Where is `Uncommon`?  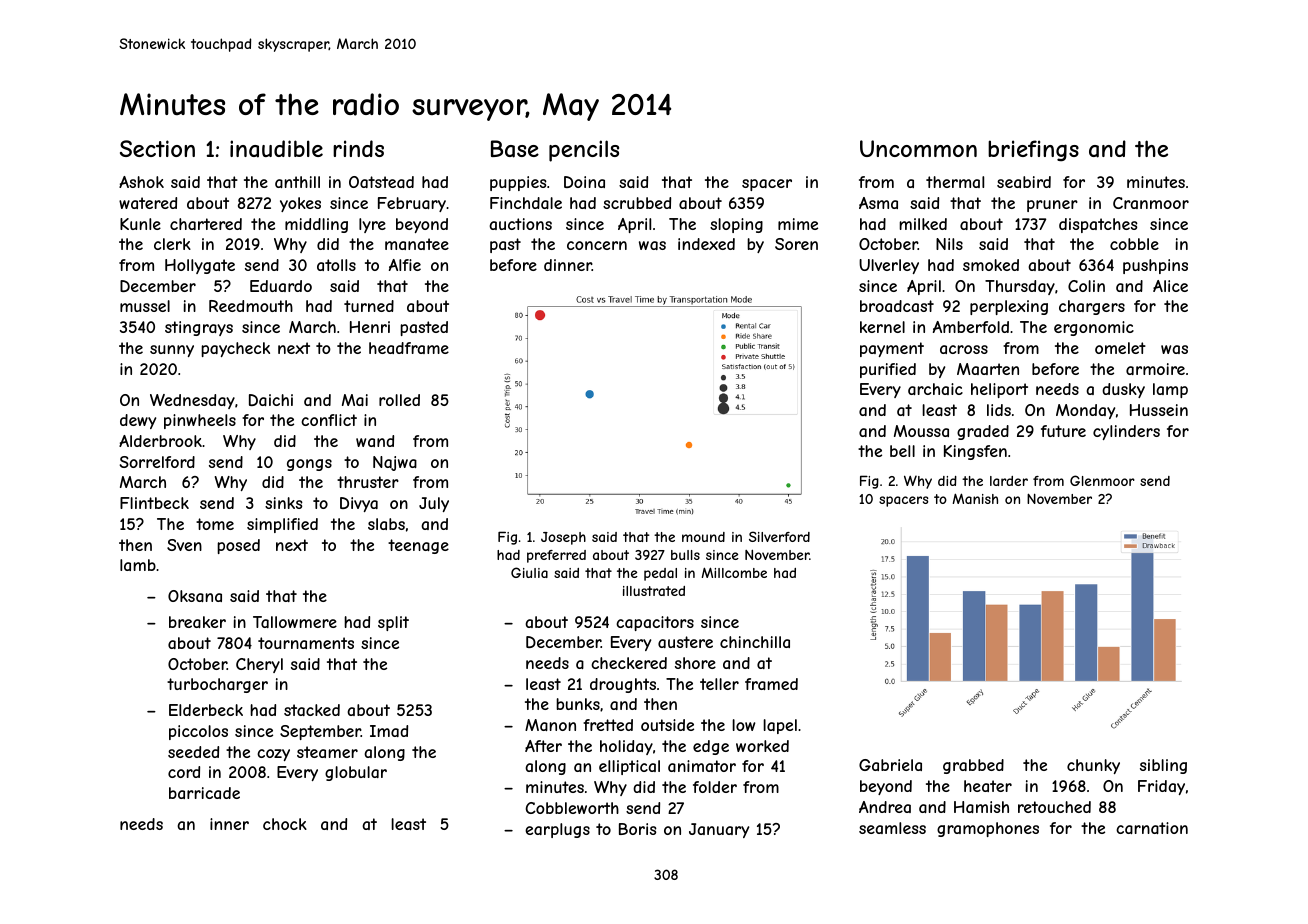
Uncommon is located at coordinates (918, 148).
